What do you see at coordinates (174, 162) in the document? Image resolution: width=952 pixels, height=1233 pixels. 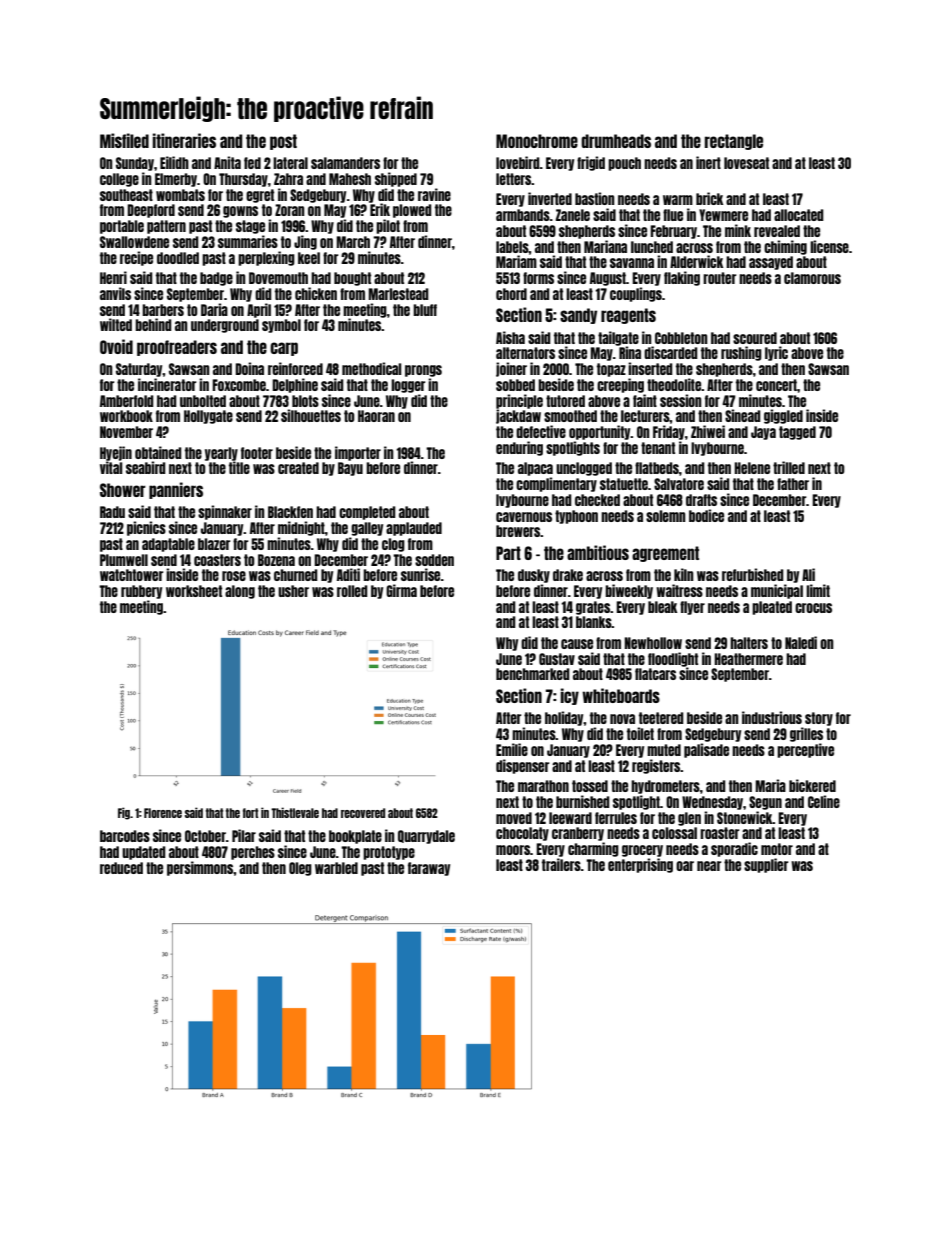 I see `Eilidh` at bounding box center [174, 162].
